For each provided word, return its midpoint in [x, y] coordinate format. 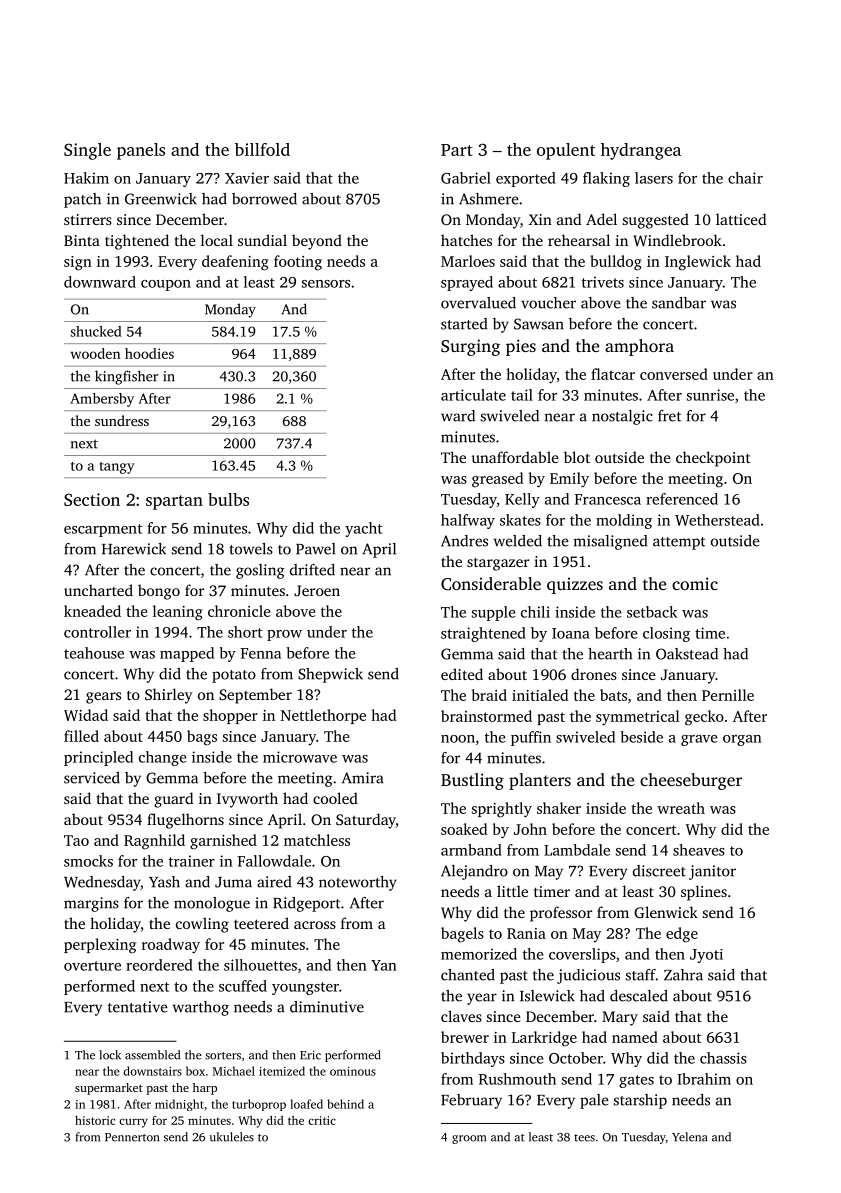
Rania [526, 933]
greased [497, 480]
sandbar [679, 303]
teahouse [94, 653]
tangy [117, 468]
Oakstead [687, 654]
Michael [234, 1071]
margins [91, 904]
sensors [326, 284]
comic [695, 583]
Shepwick [330, 675]
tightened [137, 242]
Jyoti [706, 956]
